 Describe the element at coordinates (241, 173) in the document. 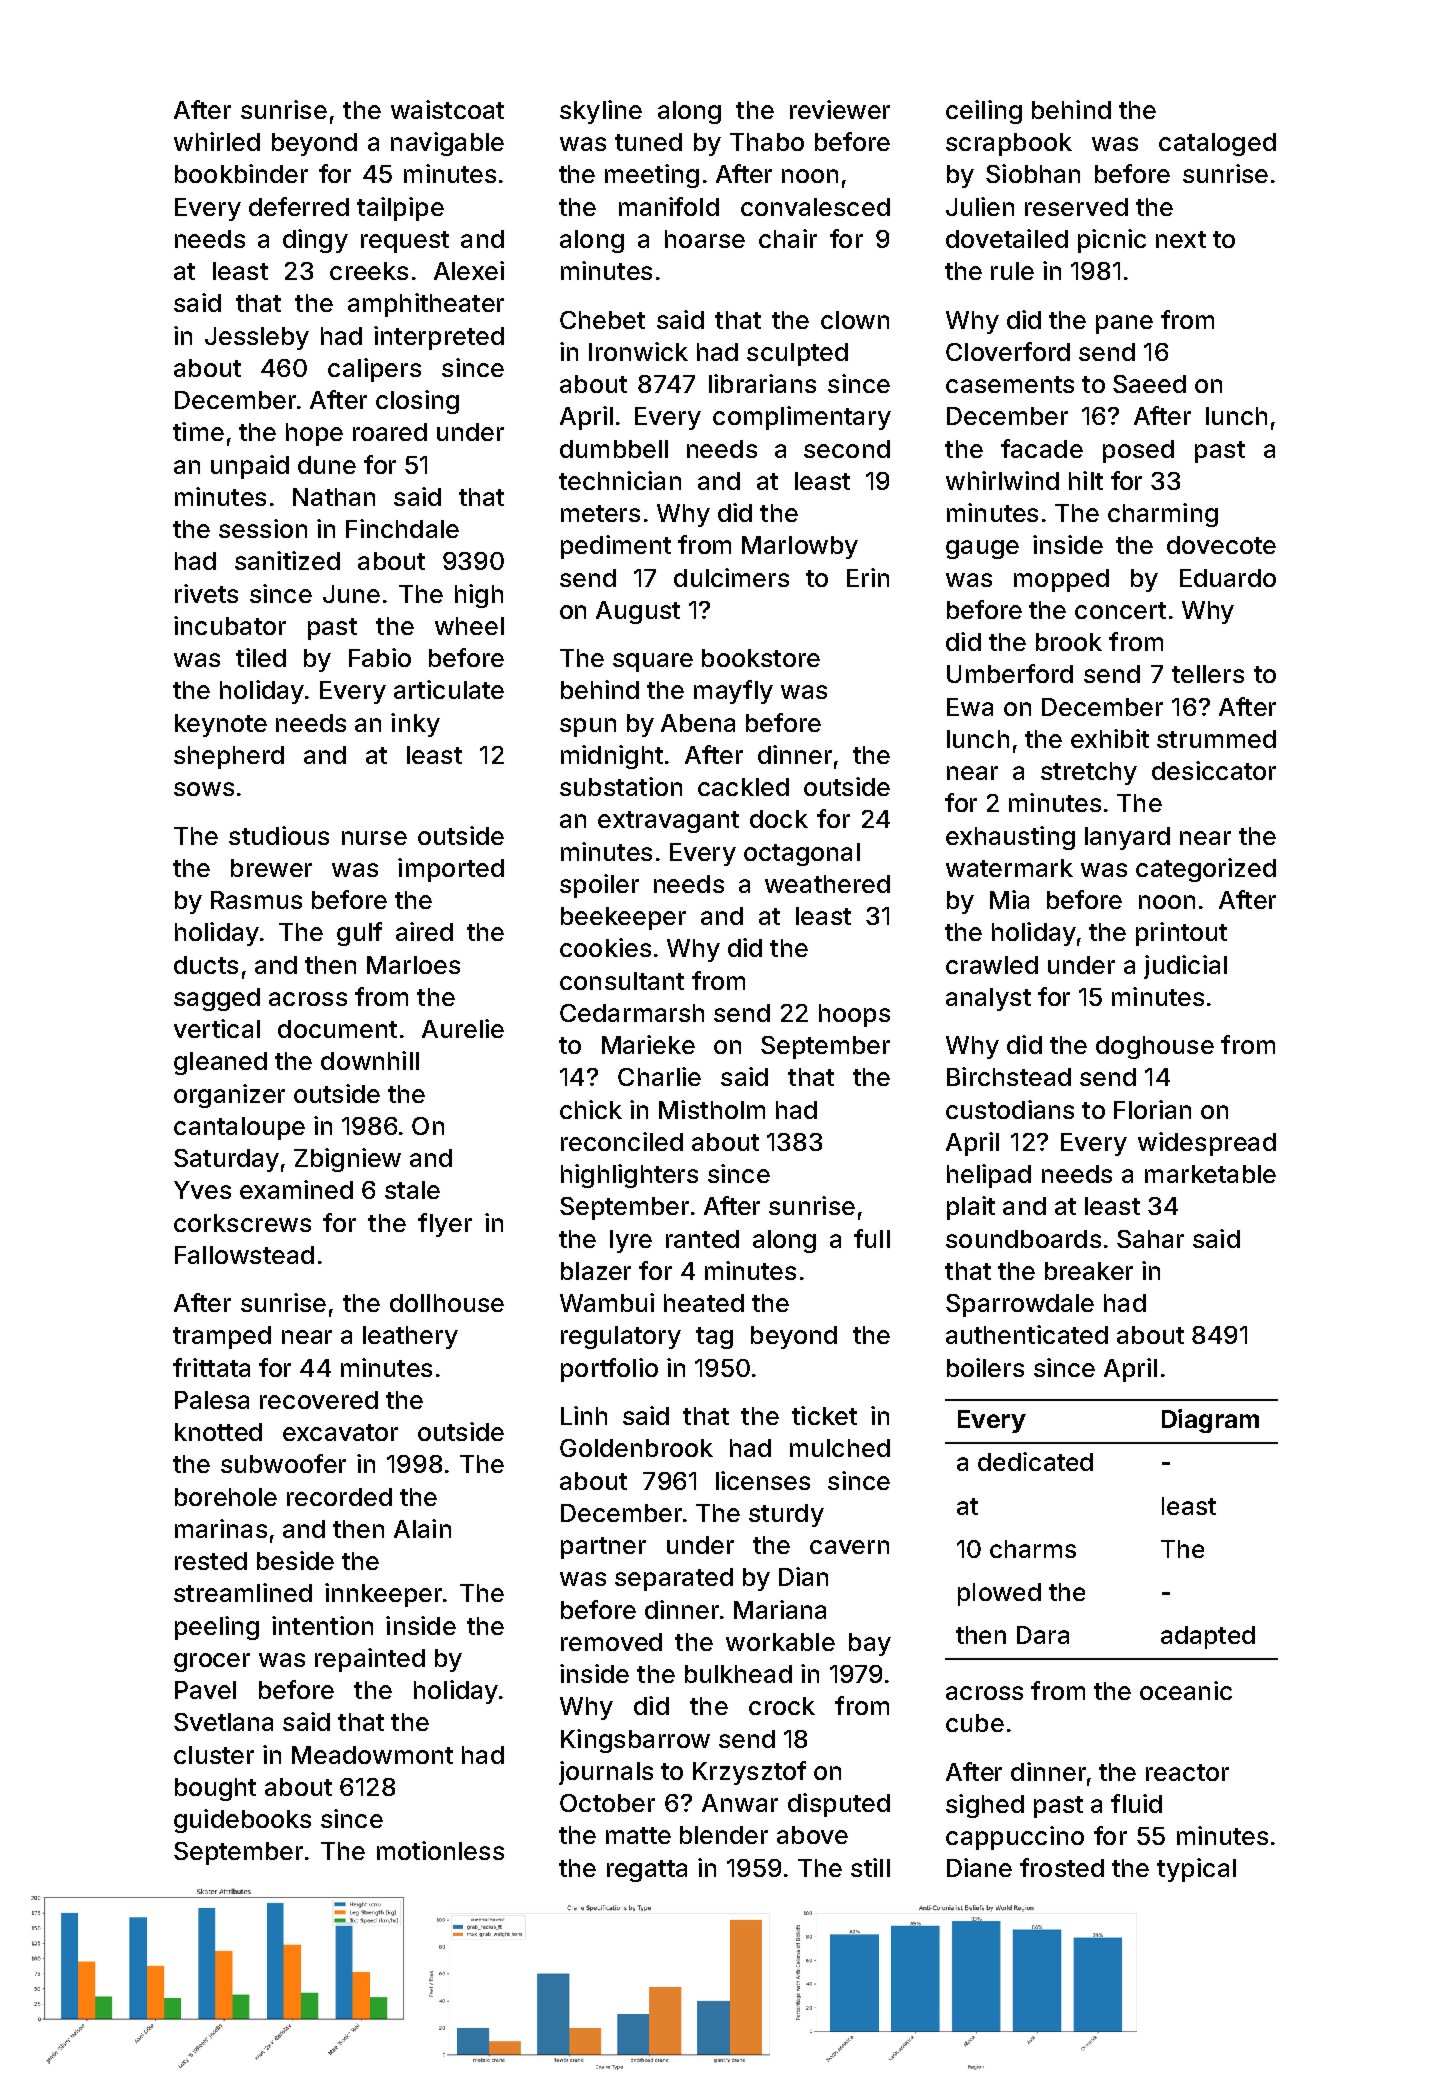

I see `bookbinder` at that location.
